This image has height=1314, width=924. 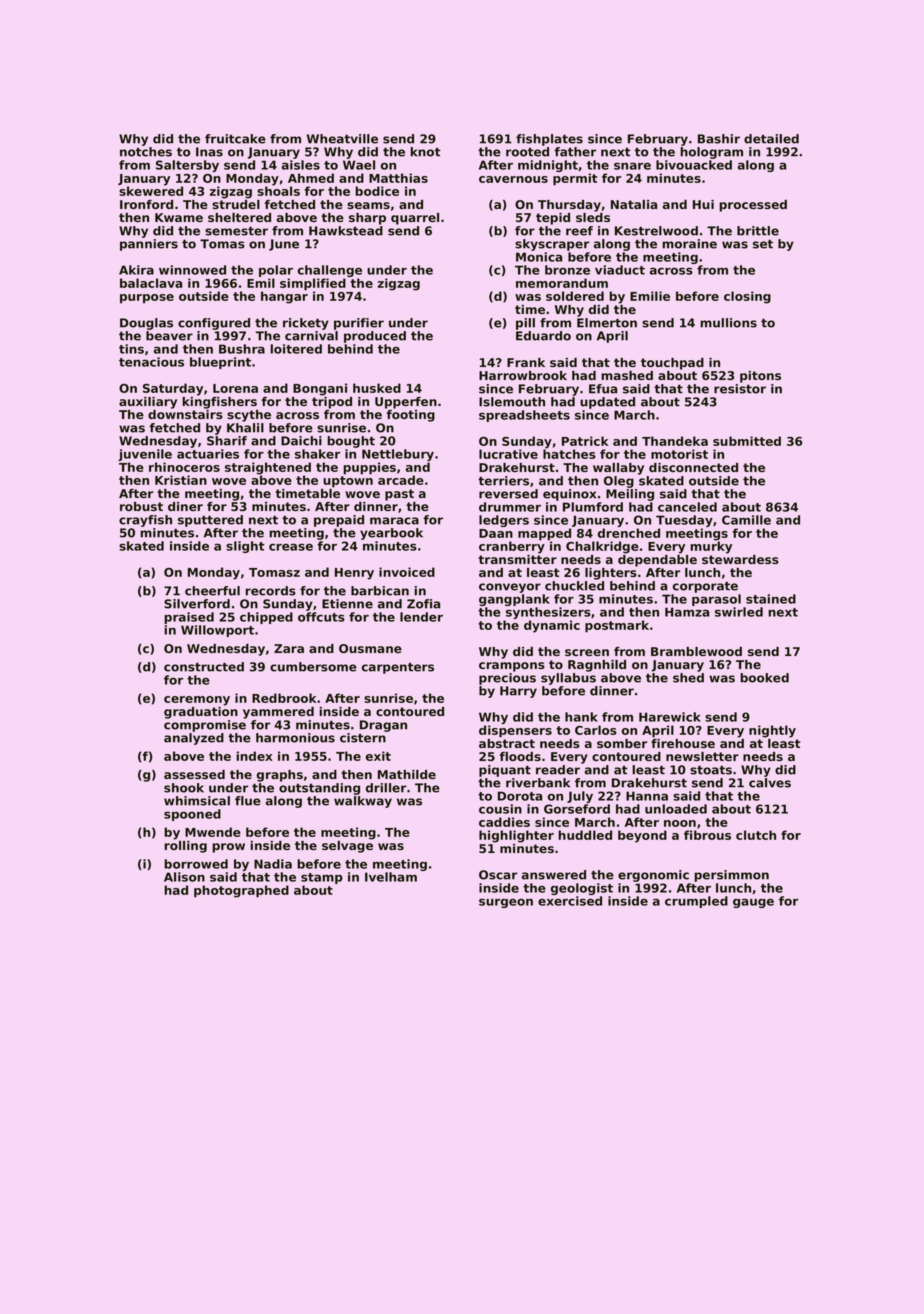 What do you see at coordinates (241, 891) in the image?
I see `photographed` at bounding box center [241, 891].
